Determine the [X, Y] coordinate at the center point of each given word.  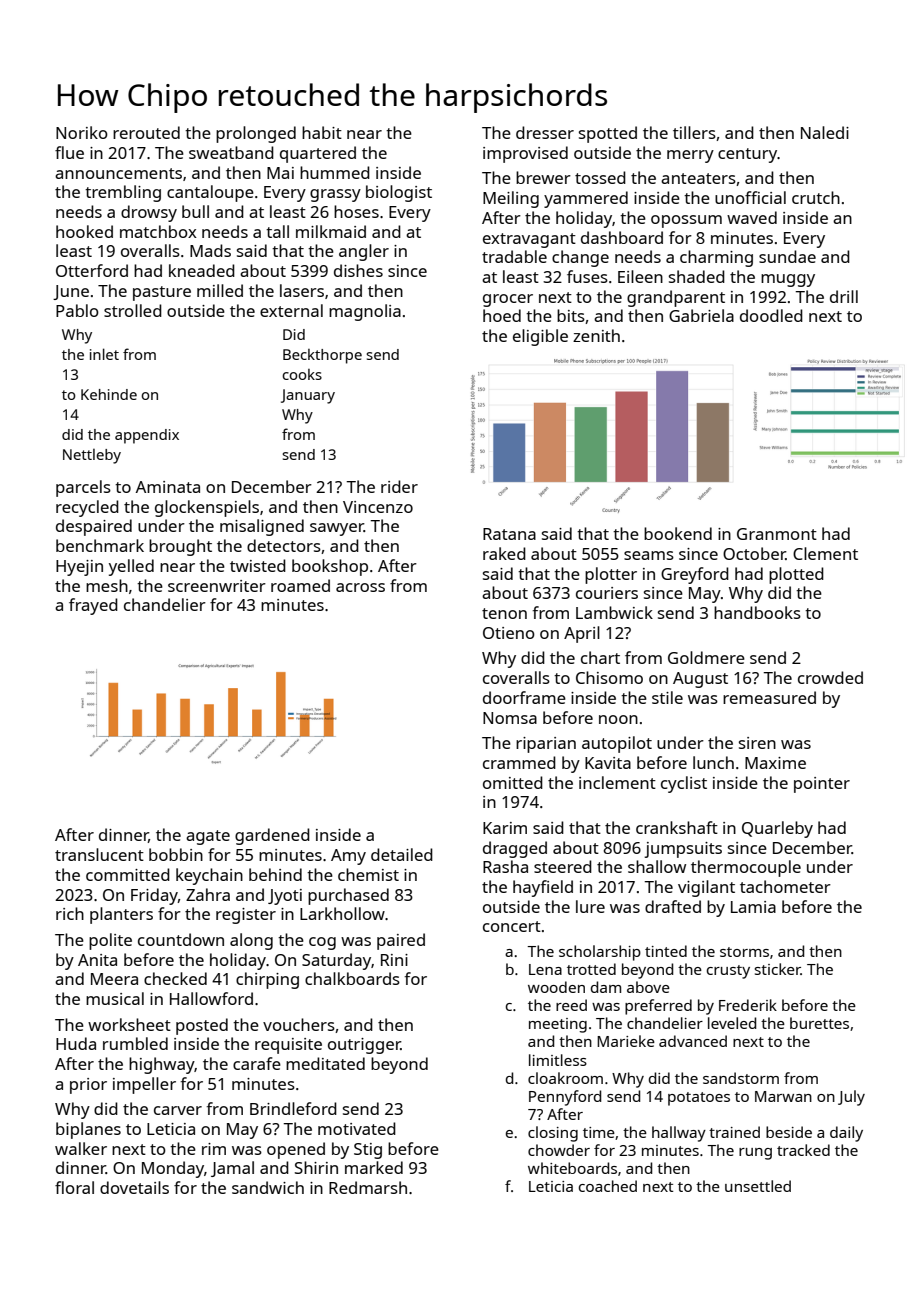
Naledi [825, 132]
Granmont [777, 534]
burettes [819, 1023]
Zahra [208, 894]
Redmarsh [368, 1187]
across [360, 587]
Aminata [168, 487]
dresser [545, 132]
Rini [394, 960]
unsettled [758, 1186]
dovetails [134, 1187]
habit [322, 132]
